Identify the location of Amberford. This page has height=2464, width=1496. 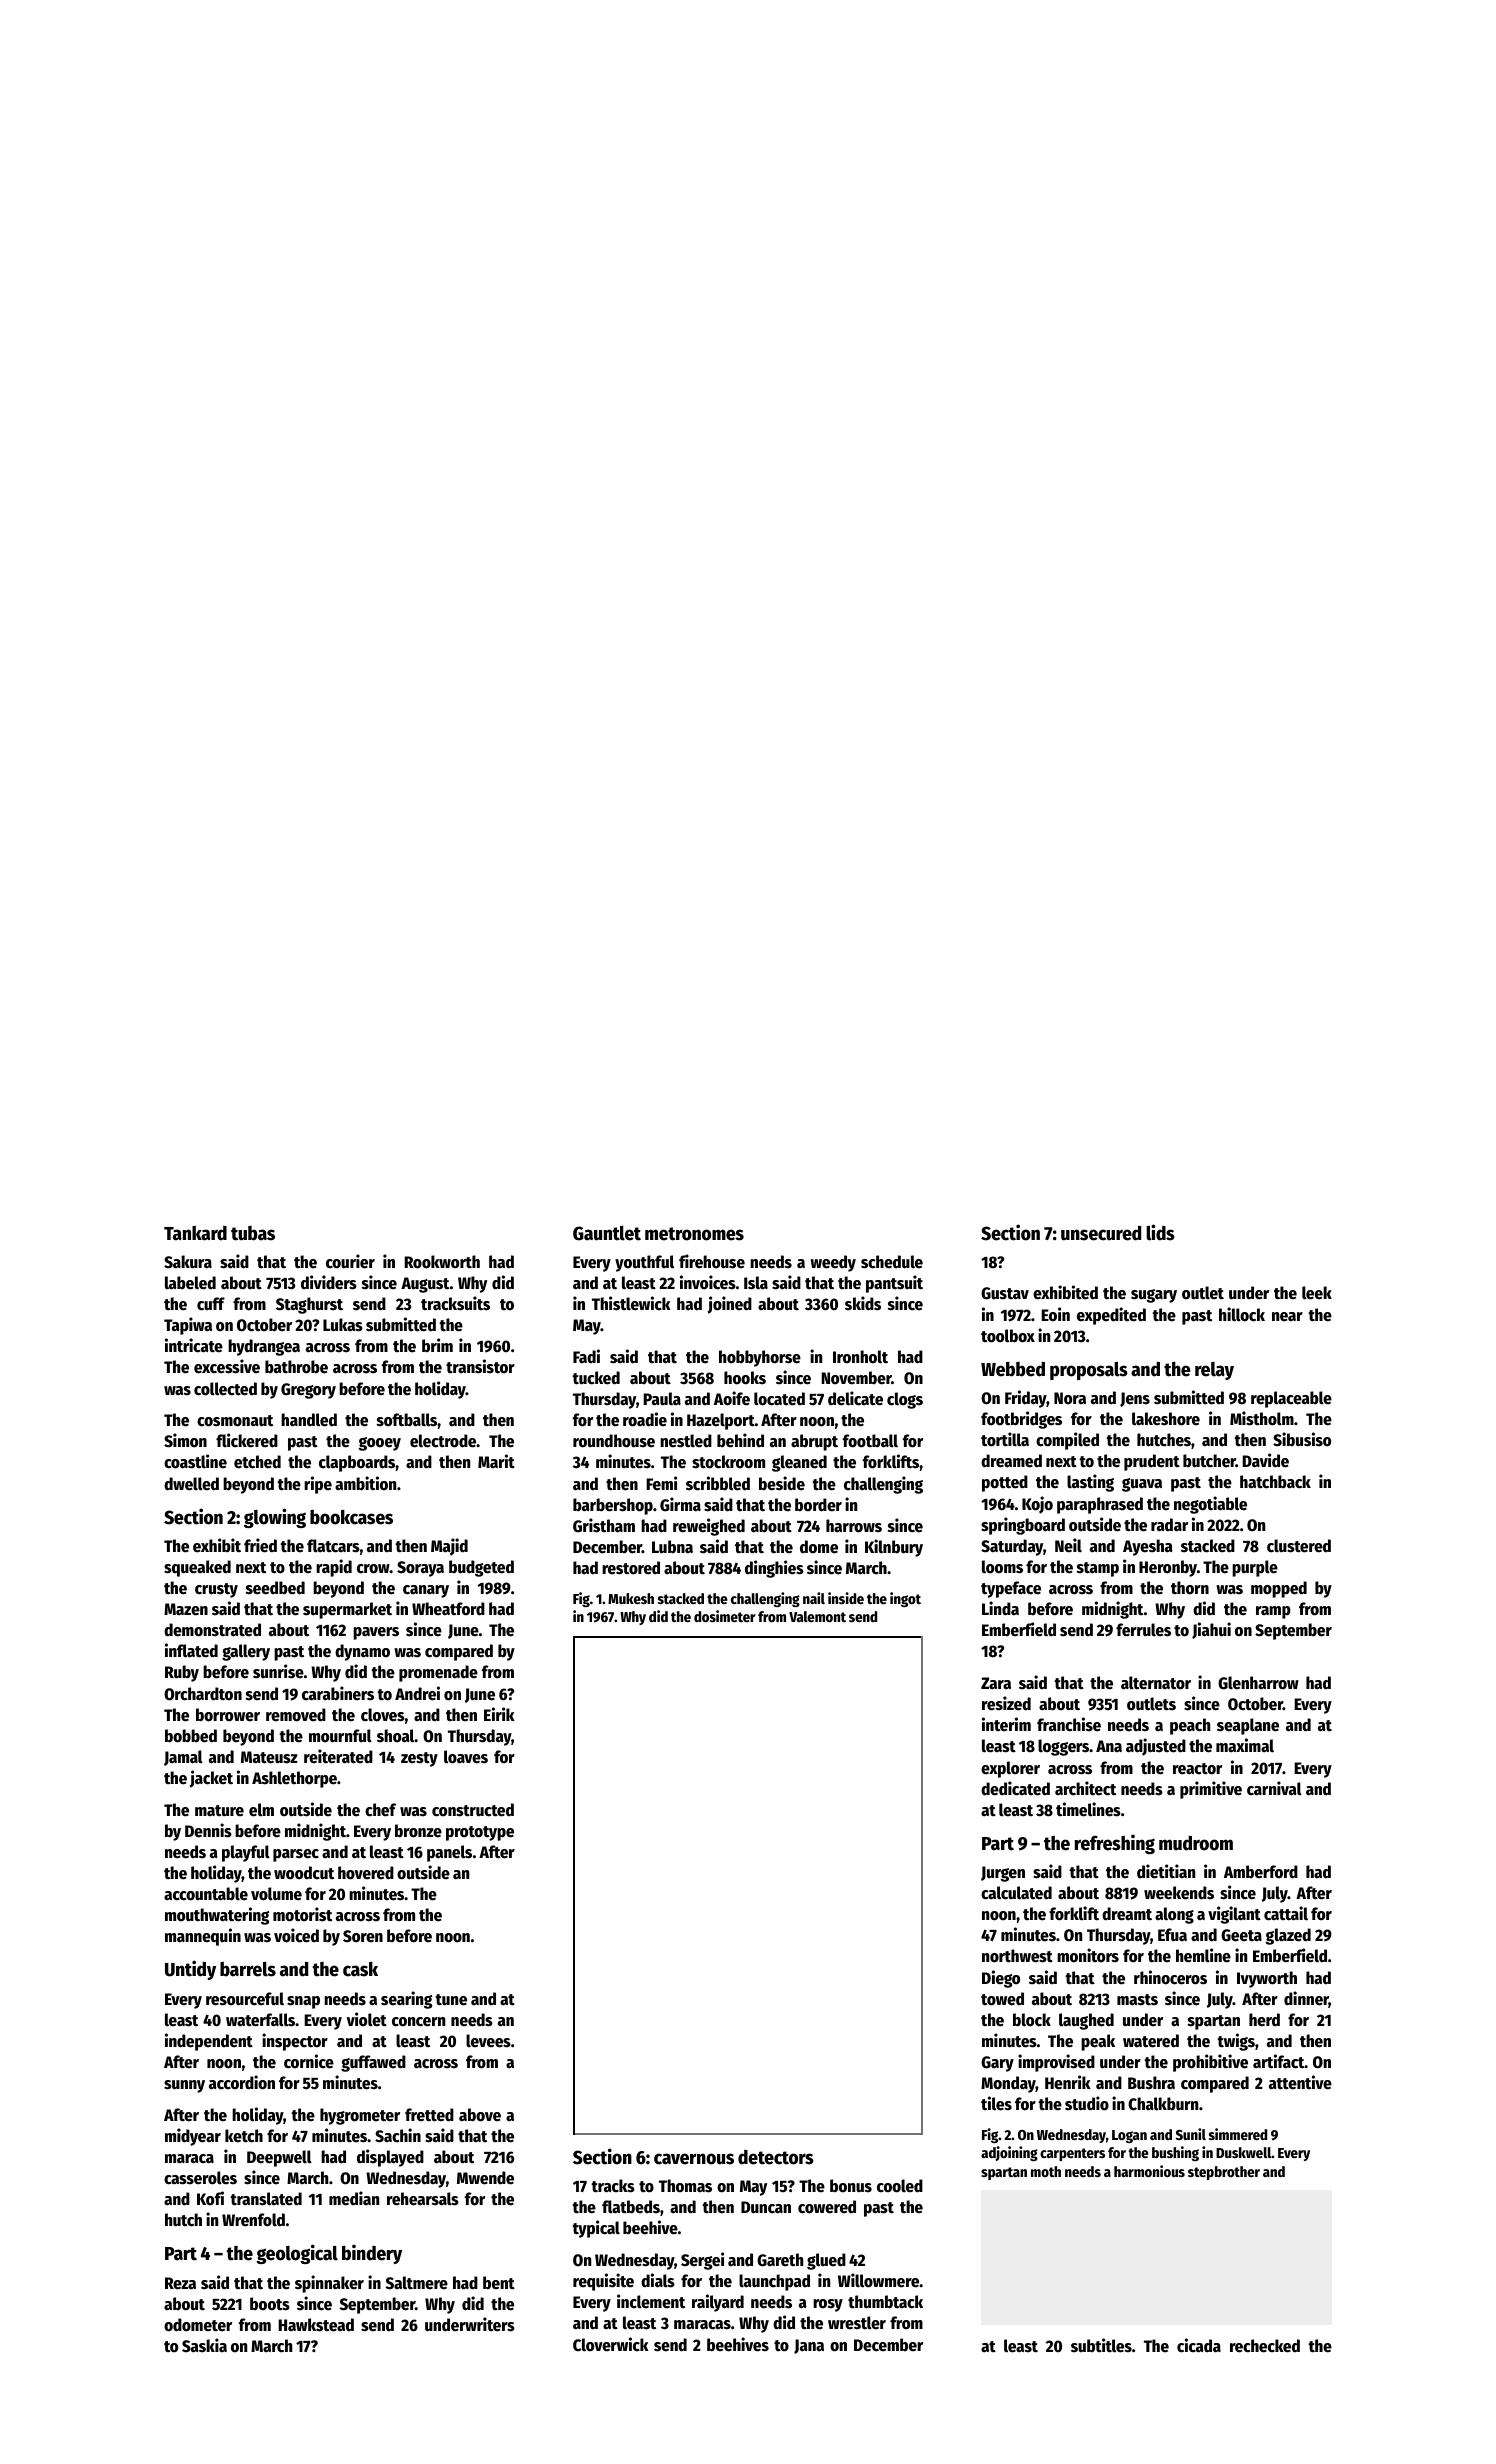
(1261, 1872).
